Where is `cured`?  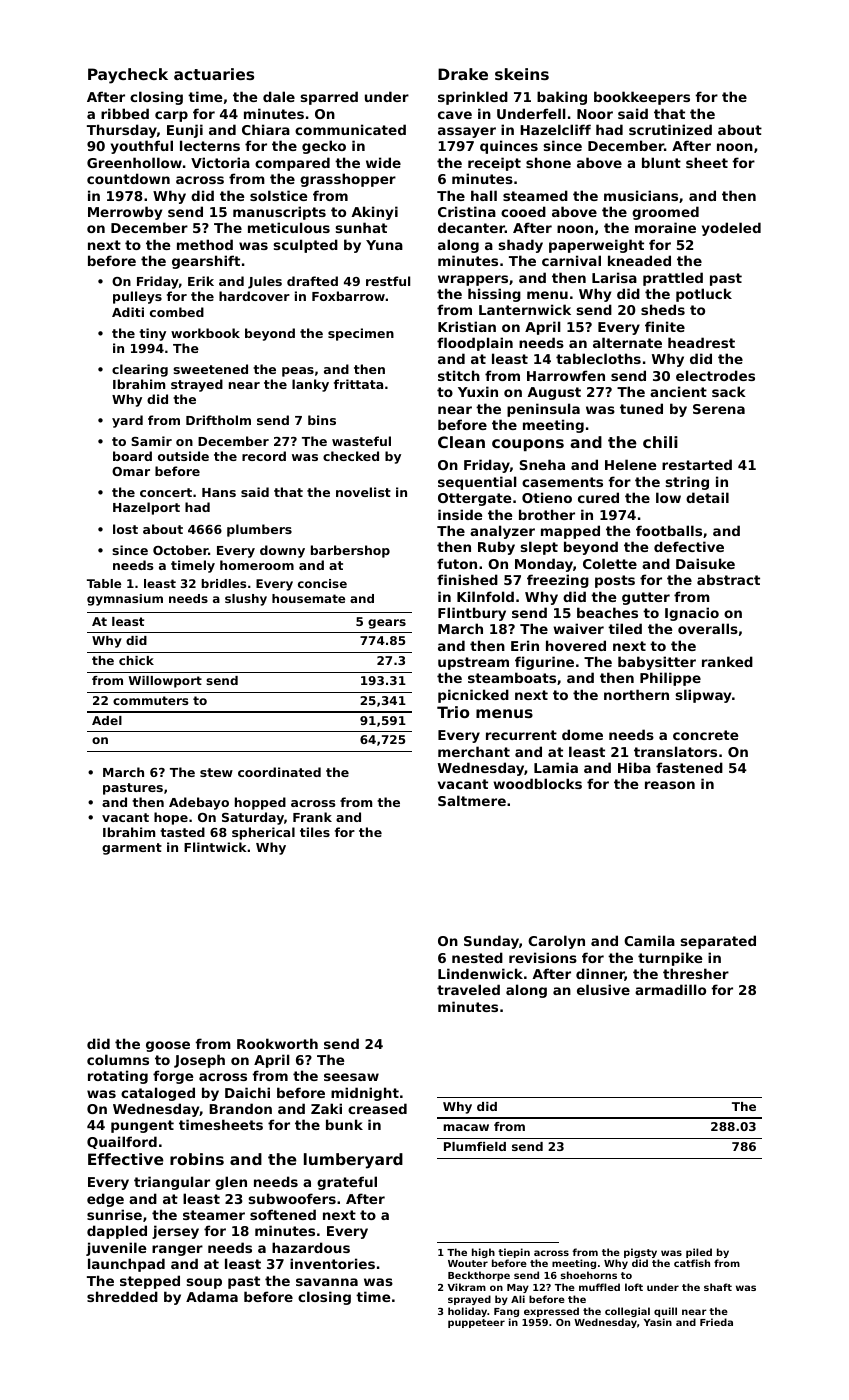
cured is located at coordinates (598, 497).
